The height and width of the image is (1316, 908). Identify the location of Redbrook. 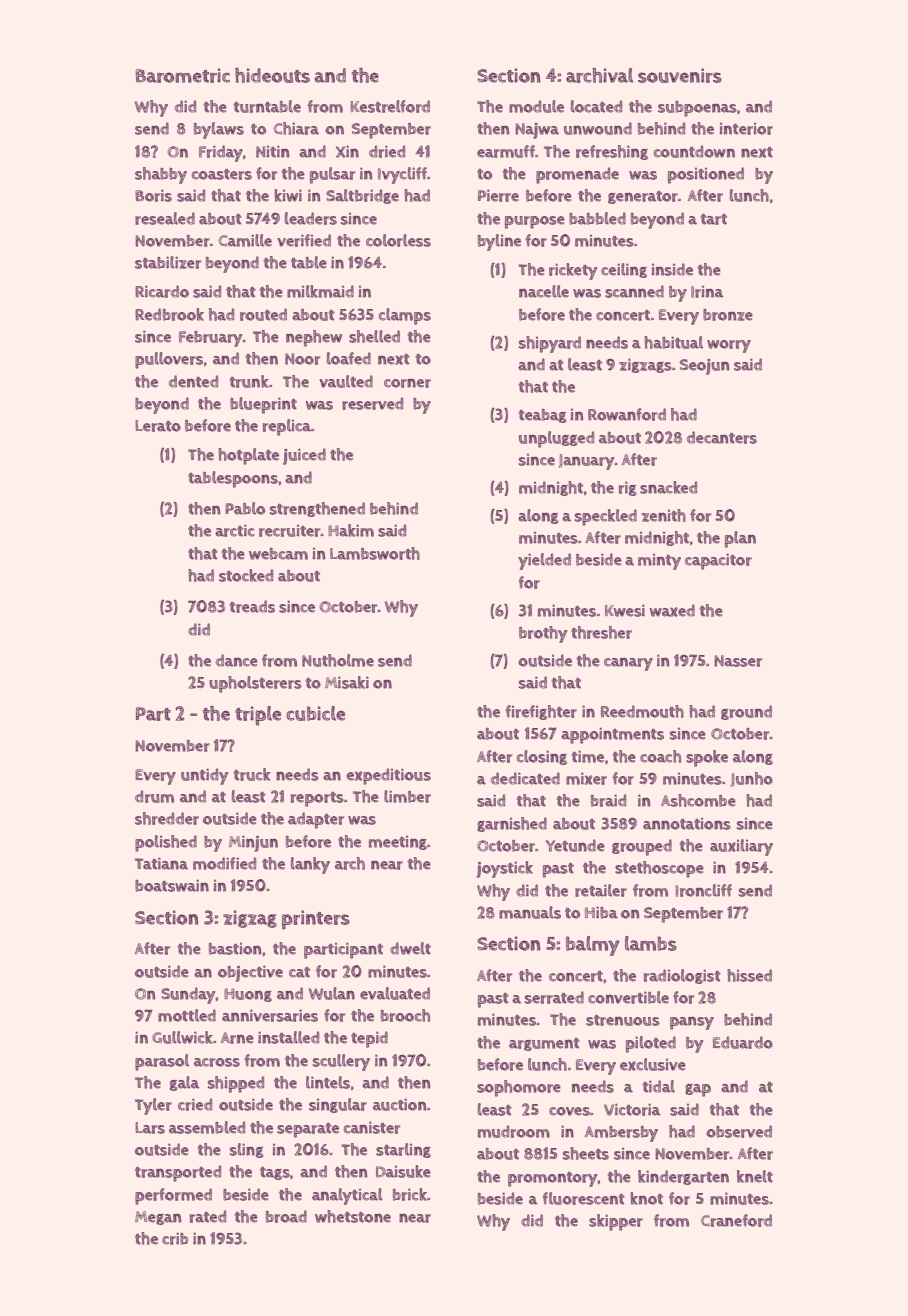
(169, 314).
